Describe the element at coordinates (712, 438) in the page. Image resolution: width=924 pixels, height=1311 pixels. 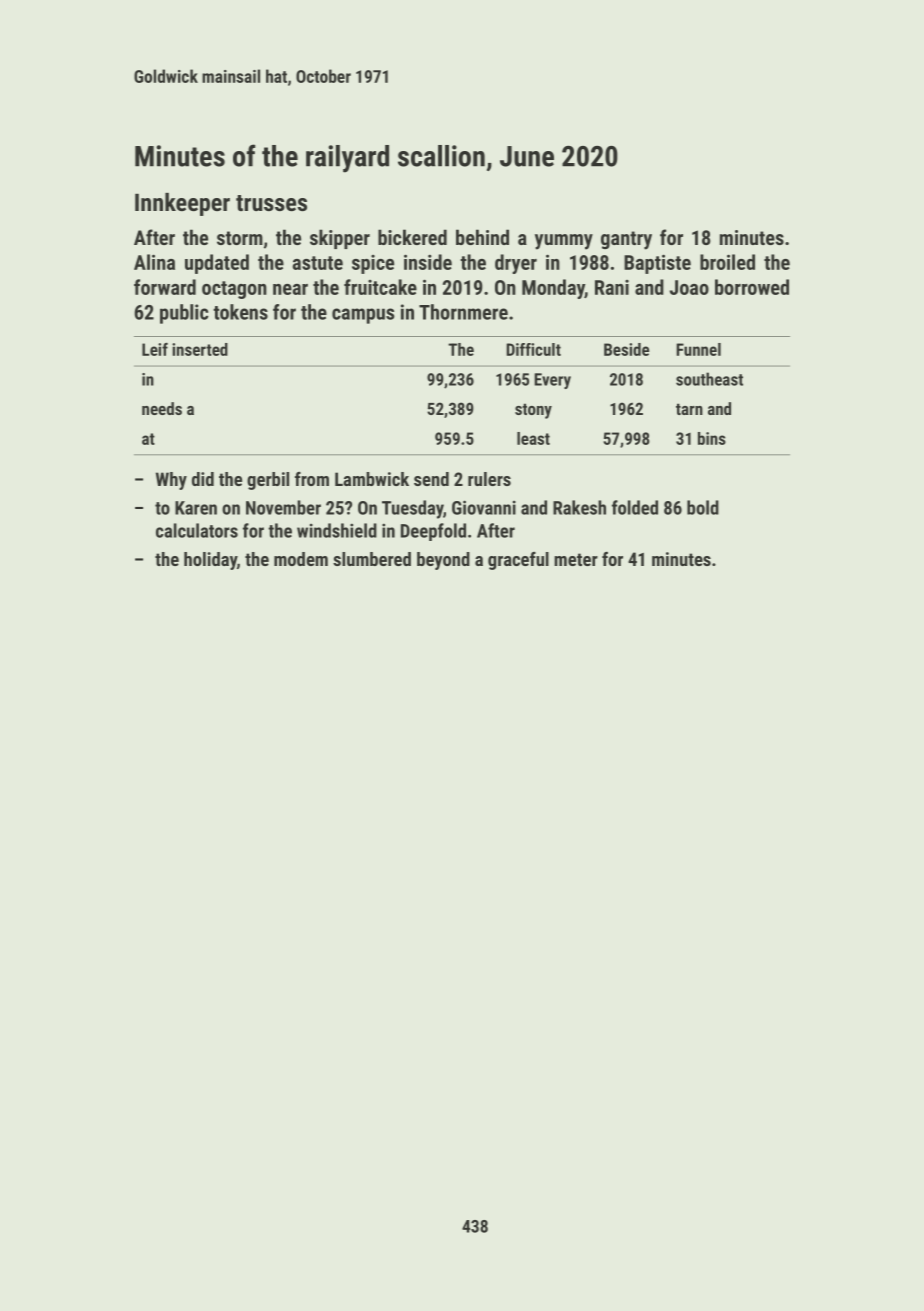
I see `bins` at that location.
